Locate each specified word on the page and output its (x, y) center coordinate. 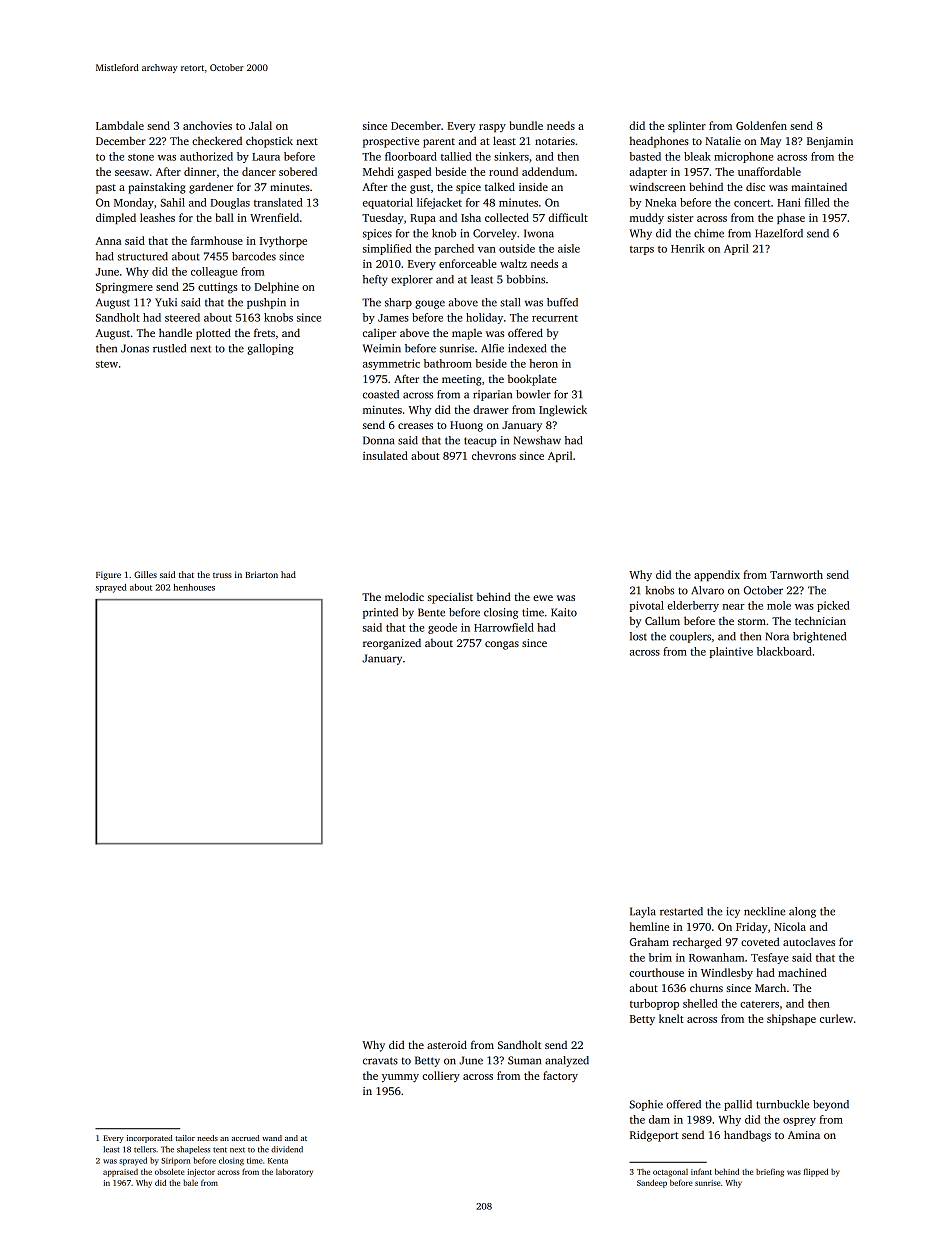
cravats (380, 1061)
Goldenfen (761, 125)
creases (415, 426)
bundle (526, 125)
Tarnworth (796, 574)
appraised (120, 1173)
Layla (643, 912)
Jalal (260, 125)
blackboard (784, 651)
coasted (381, 394)
